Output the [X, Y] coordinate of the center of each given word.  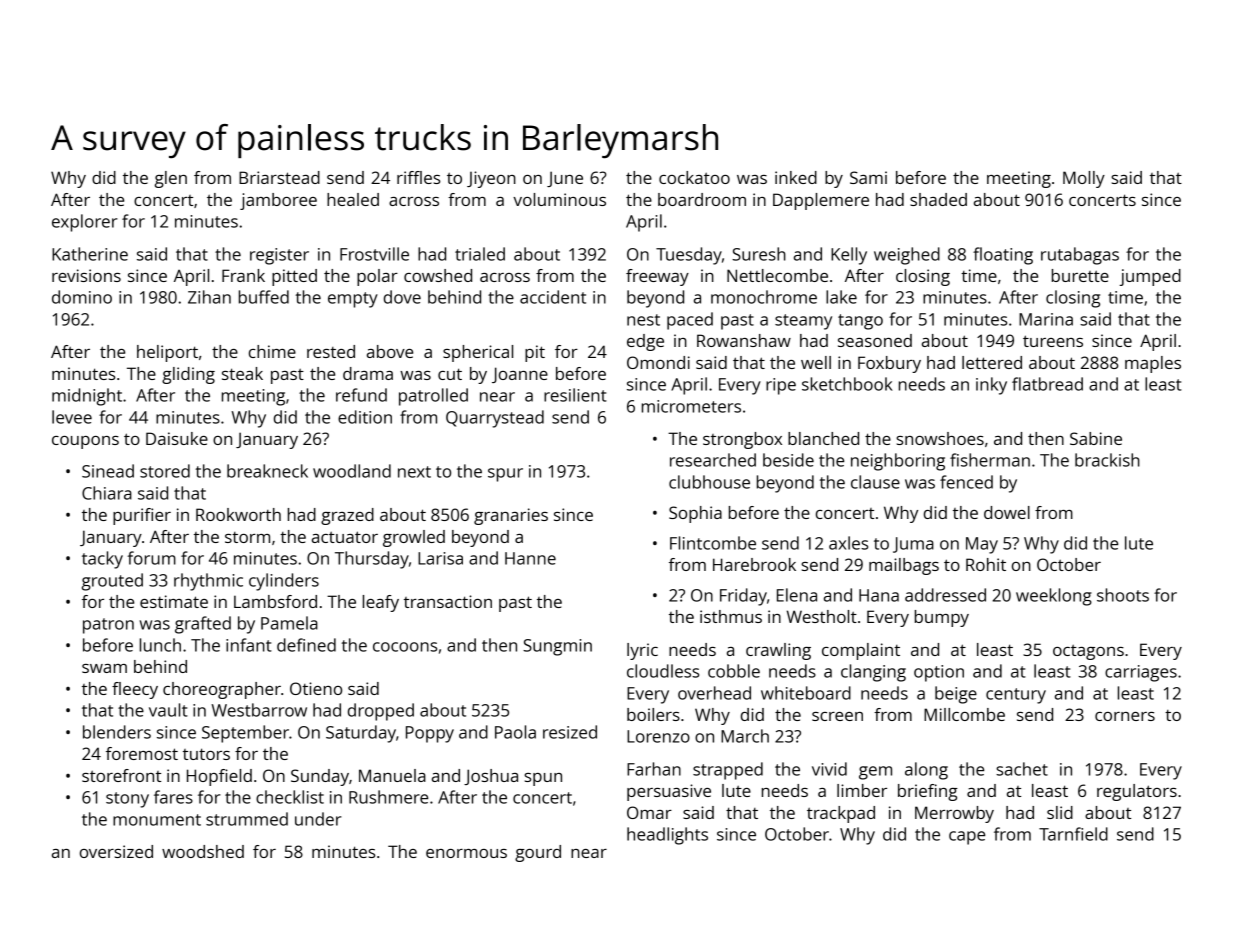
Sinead [108, 471]
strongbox [742, 440]
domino [82, 297]
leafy [381, 603]
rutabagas [1080, 256]
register [279, 256]
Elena [797, 595]
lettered [992, 362]
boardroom [702, 199]
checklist [290, 797]
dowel [1007, 512]
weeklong [1054, 597]
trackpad [841, 814]
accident [553, 297]
